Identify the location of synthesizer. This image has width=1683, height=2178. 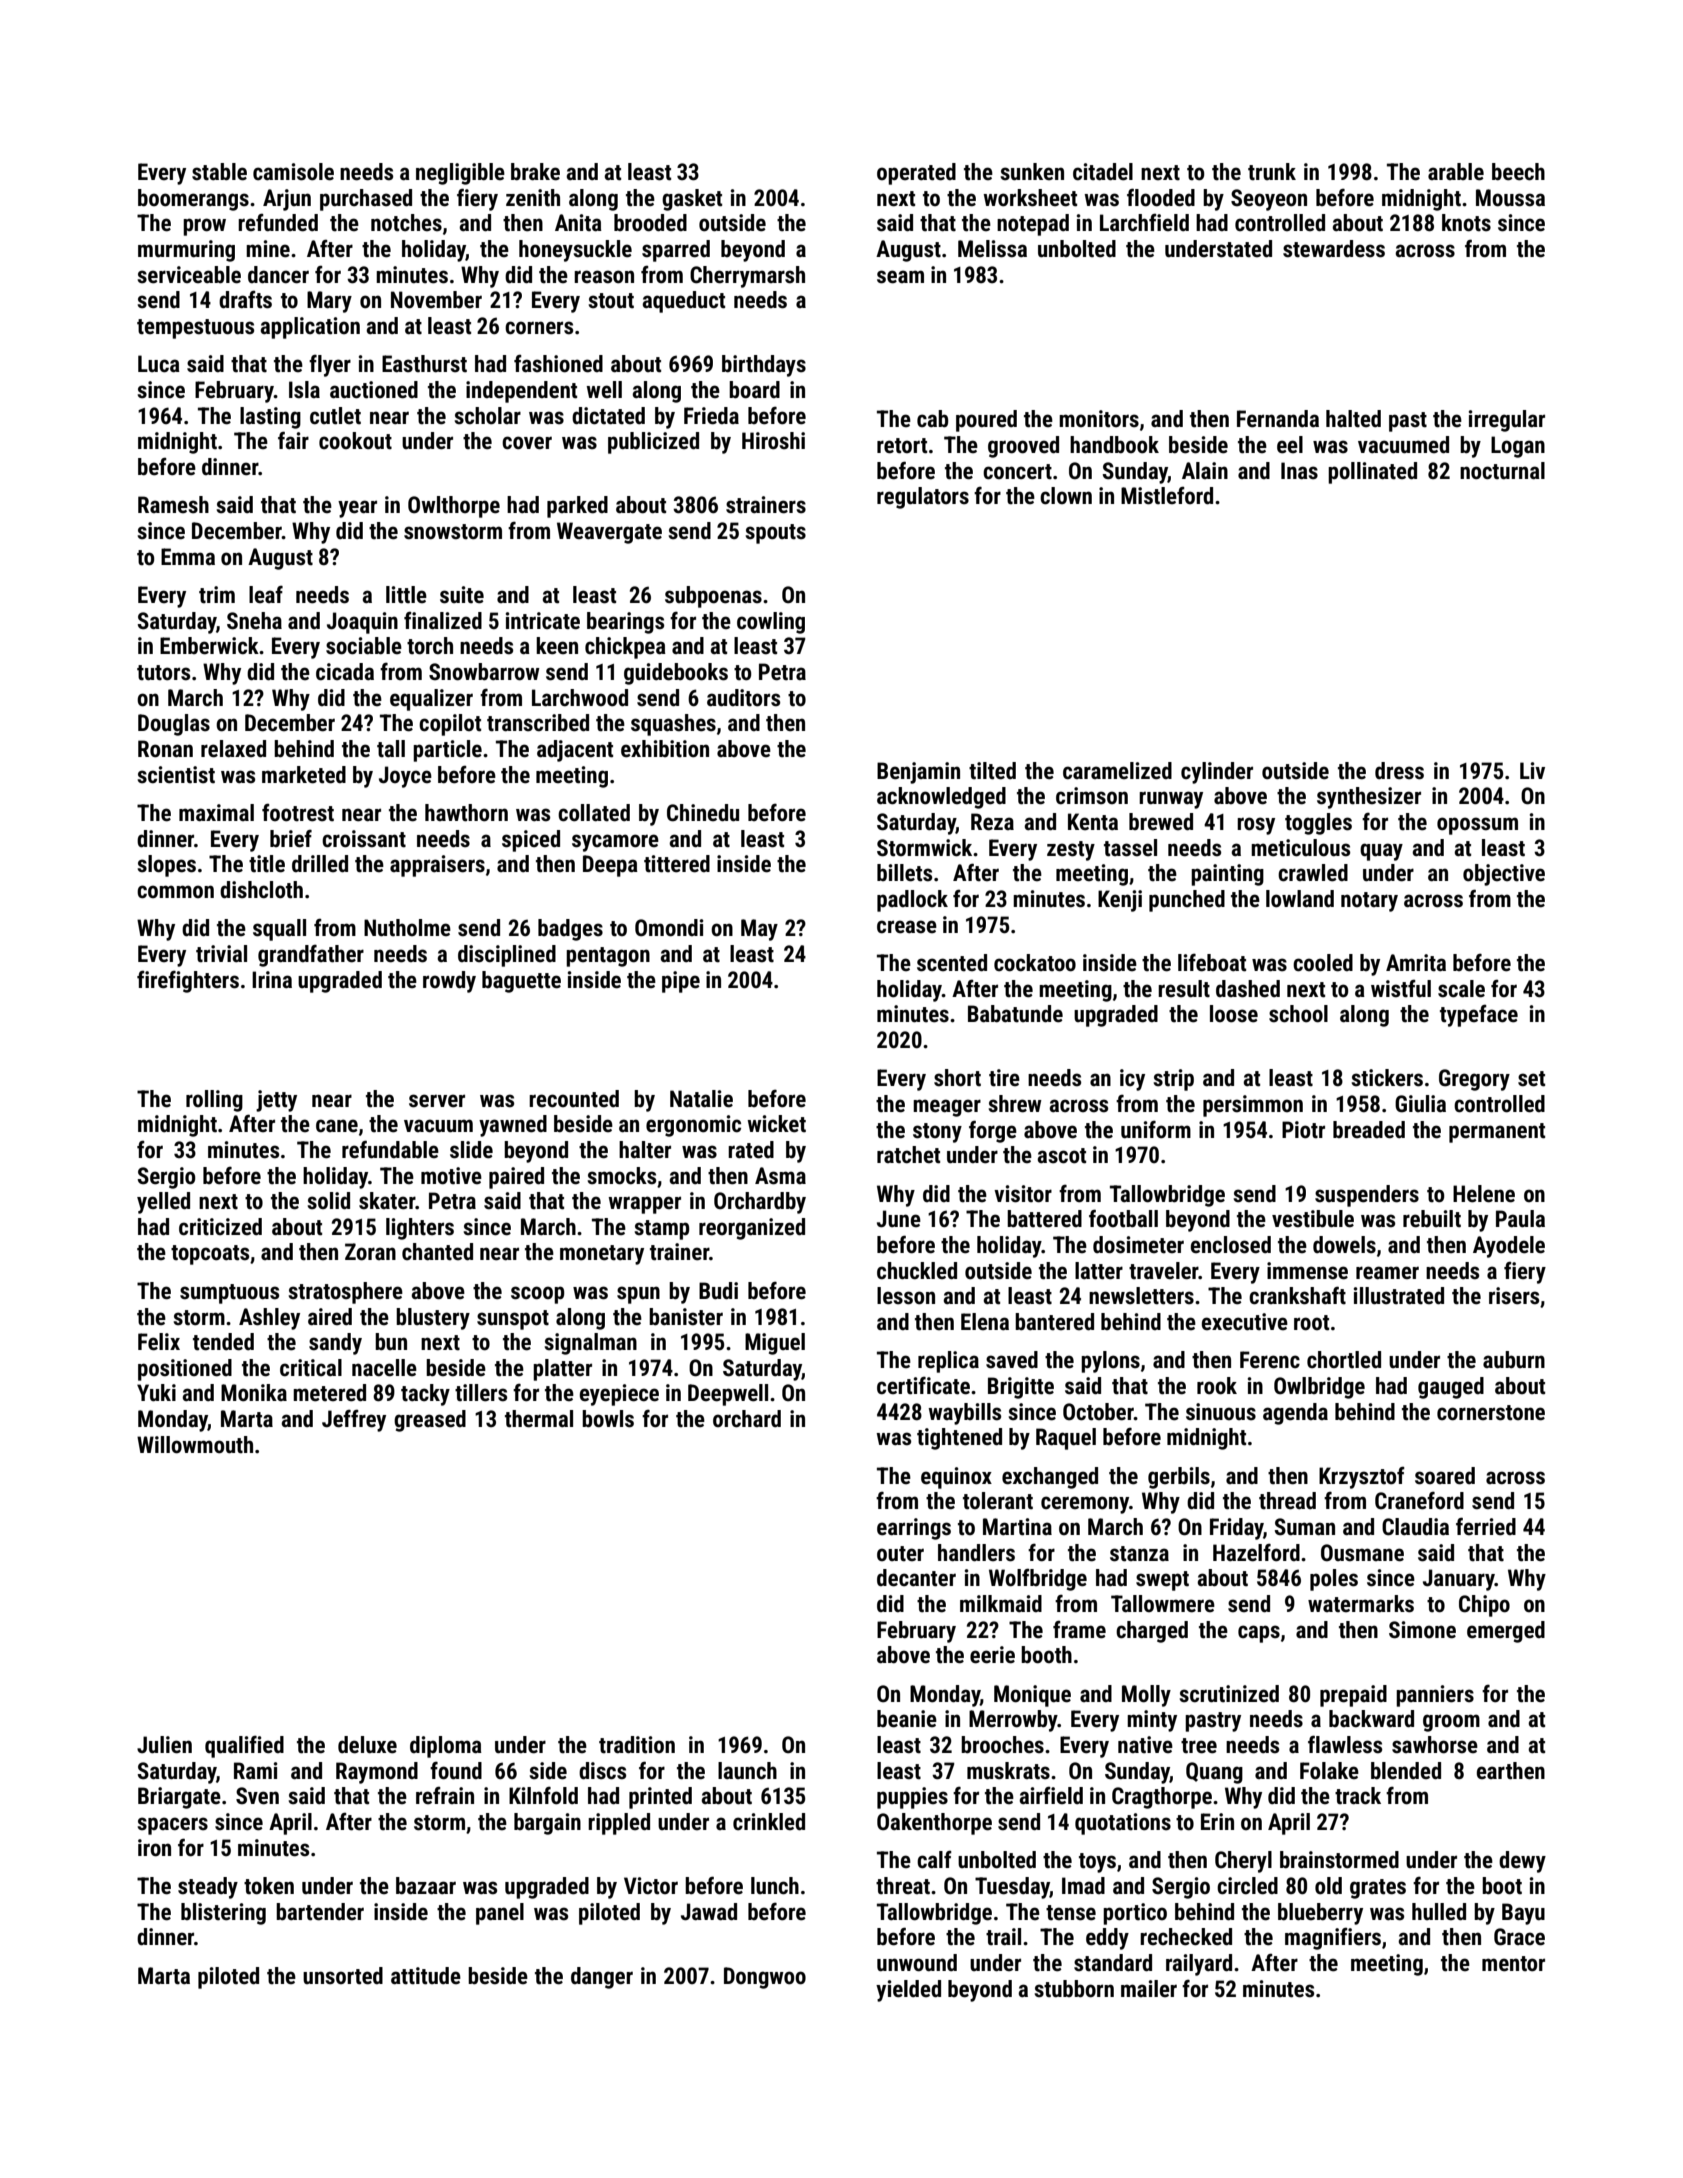
(1369, 798).
